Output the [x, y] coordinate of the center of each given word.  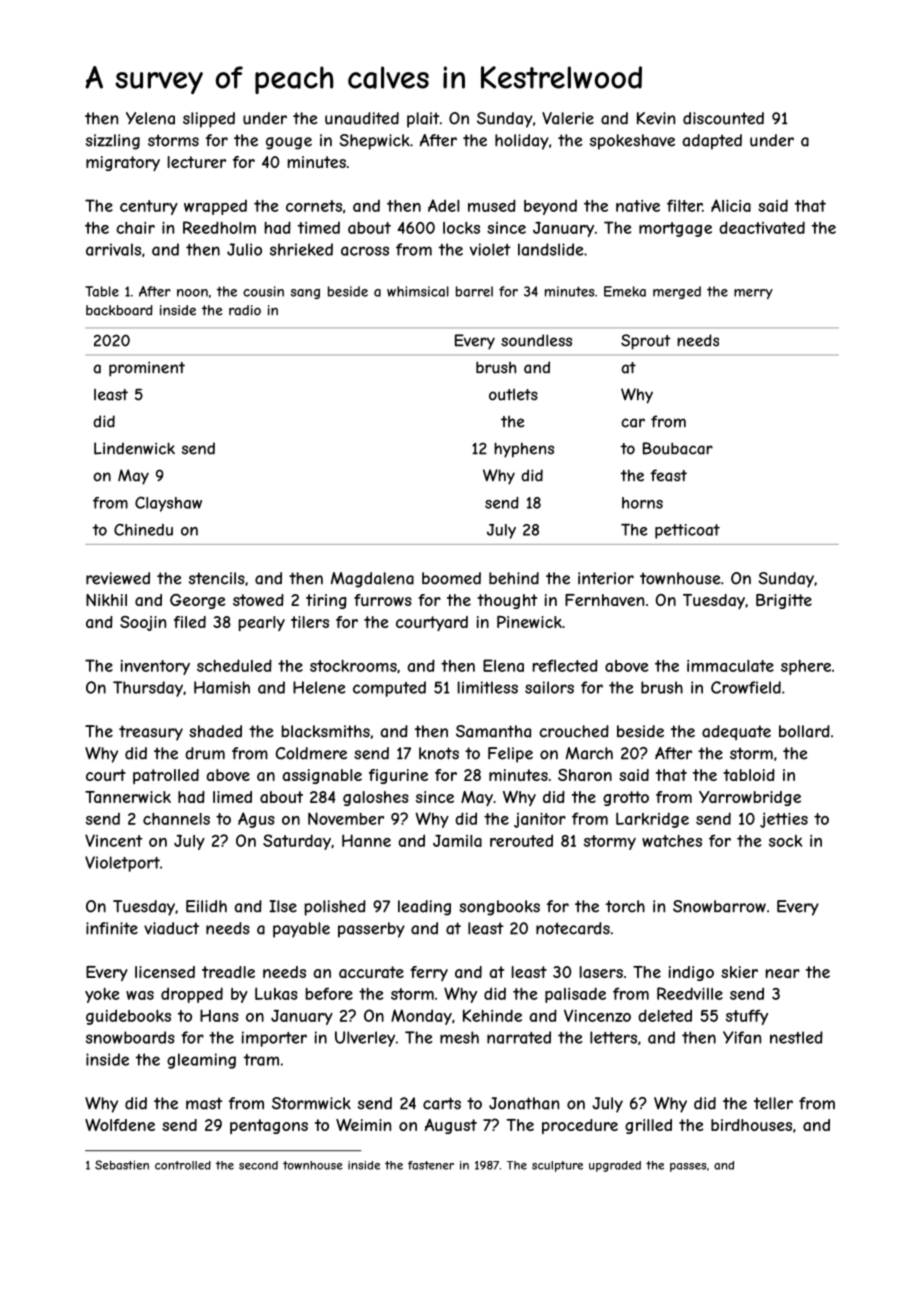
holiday [522, 142]
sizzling [113, 142]
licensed [165, 972]
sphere [806, 667]
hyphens [524, 450]
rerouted [521, 840]
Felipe [510, 755]
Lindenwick [134, 448]
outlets [513, 395]
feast [669, 475]
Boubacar [678, 448]
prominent [147, 369]
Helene [319, 687]
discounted [723, 118]
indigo [691, 973]
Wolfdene [120, 1124]
